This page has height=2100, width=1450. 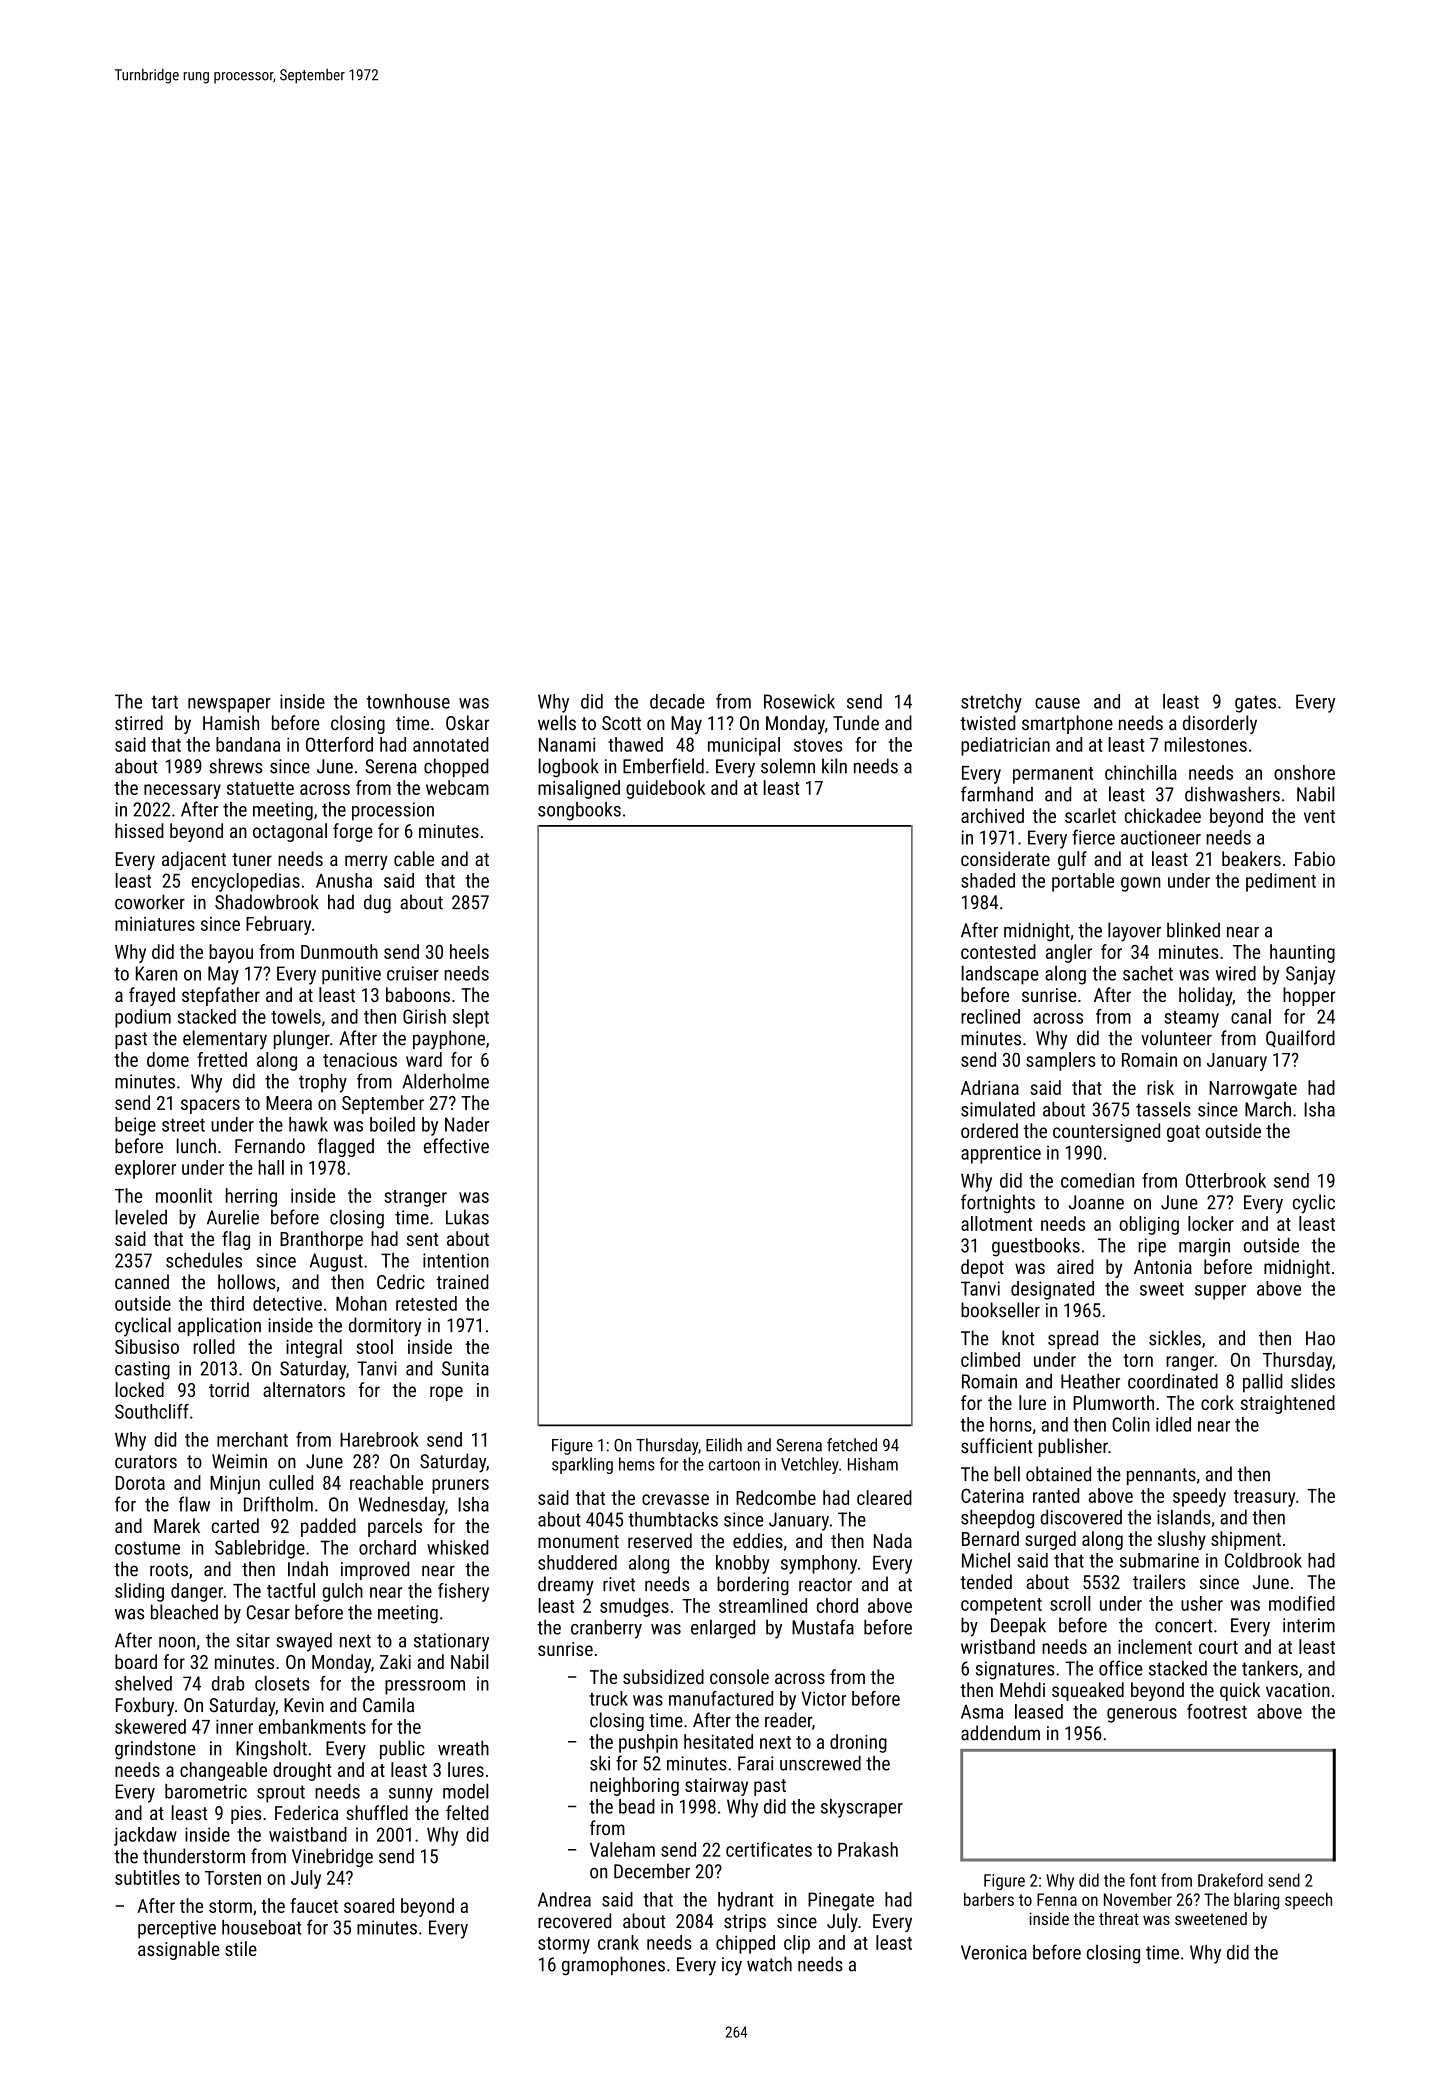 I want to click on culled, so click(x=291, y=1482).
